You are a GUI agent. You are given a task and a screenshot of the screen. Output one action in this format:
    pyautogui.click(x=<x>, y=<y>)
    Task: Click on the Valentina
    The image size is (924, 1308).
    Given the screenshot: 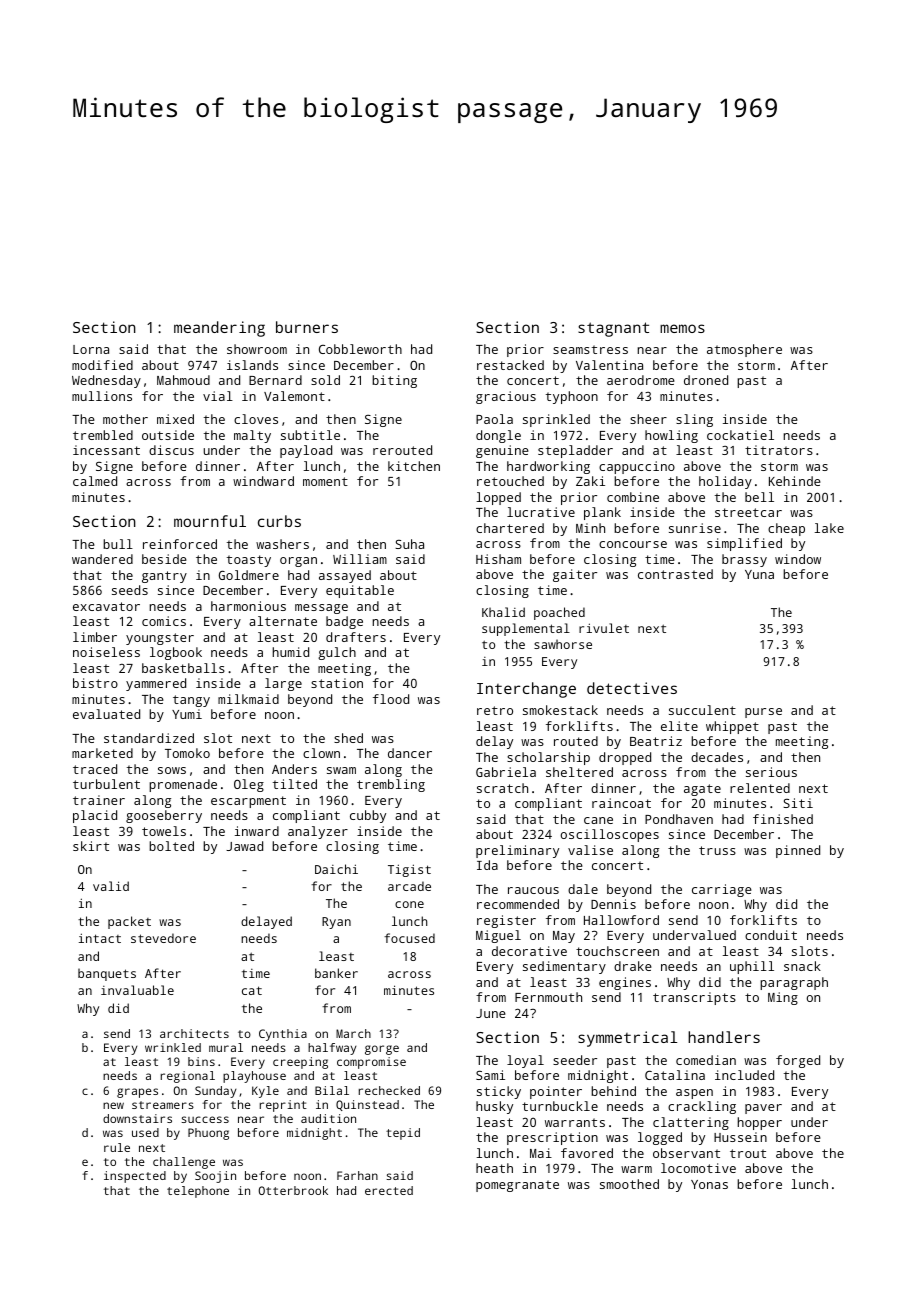 What is the action you would take?
    pyautogui.click(x=609, y=365)
